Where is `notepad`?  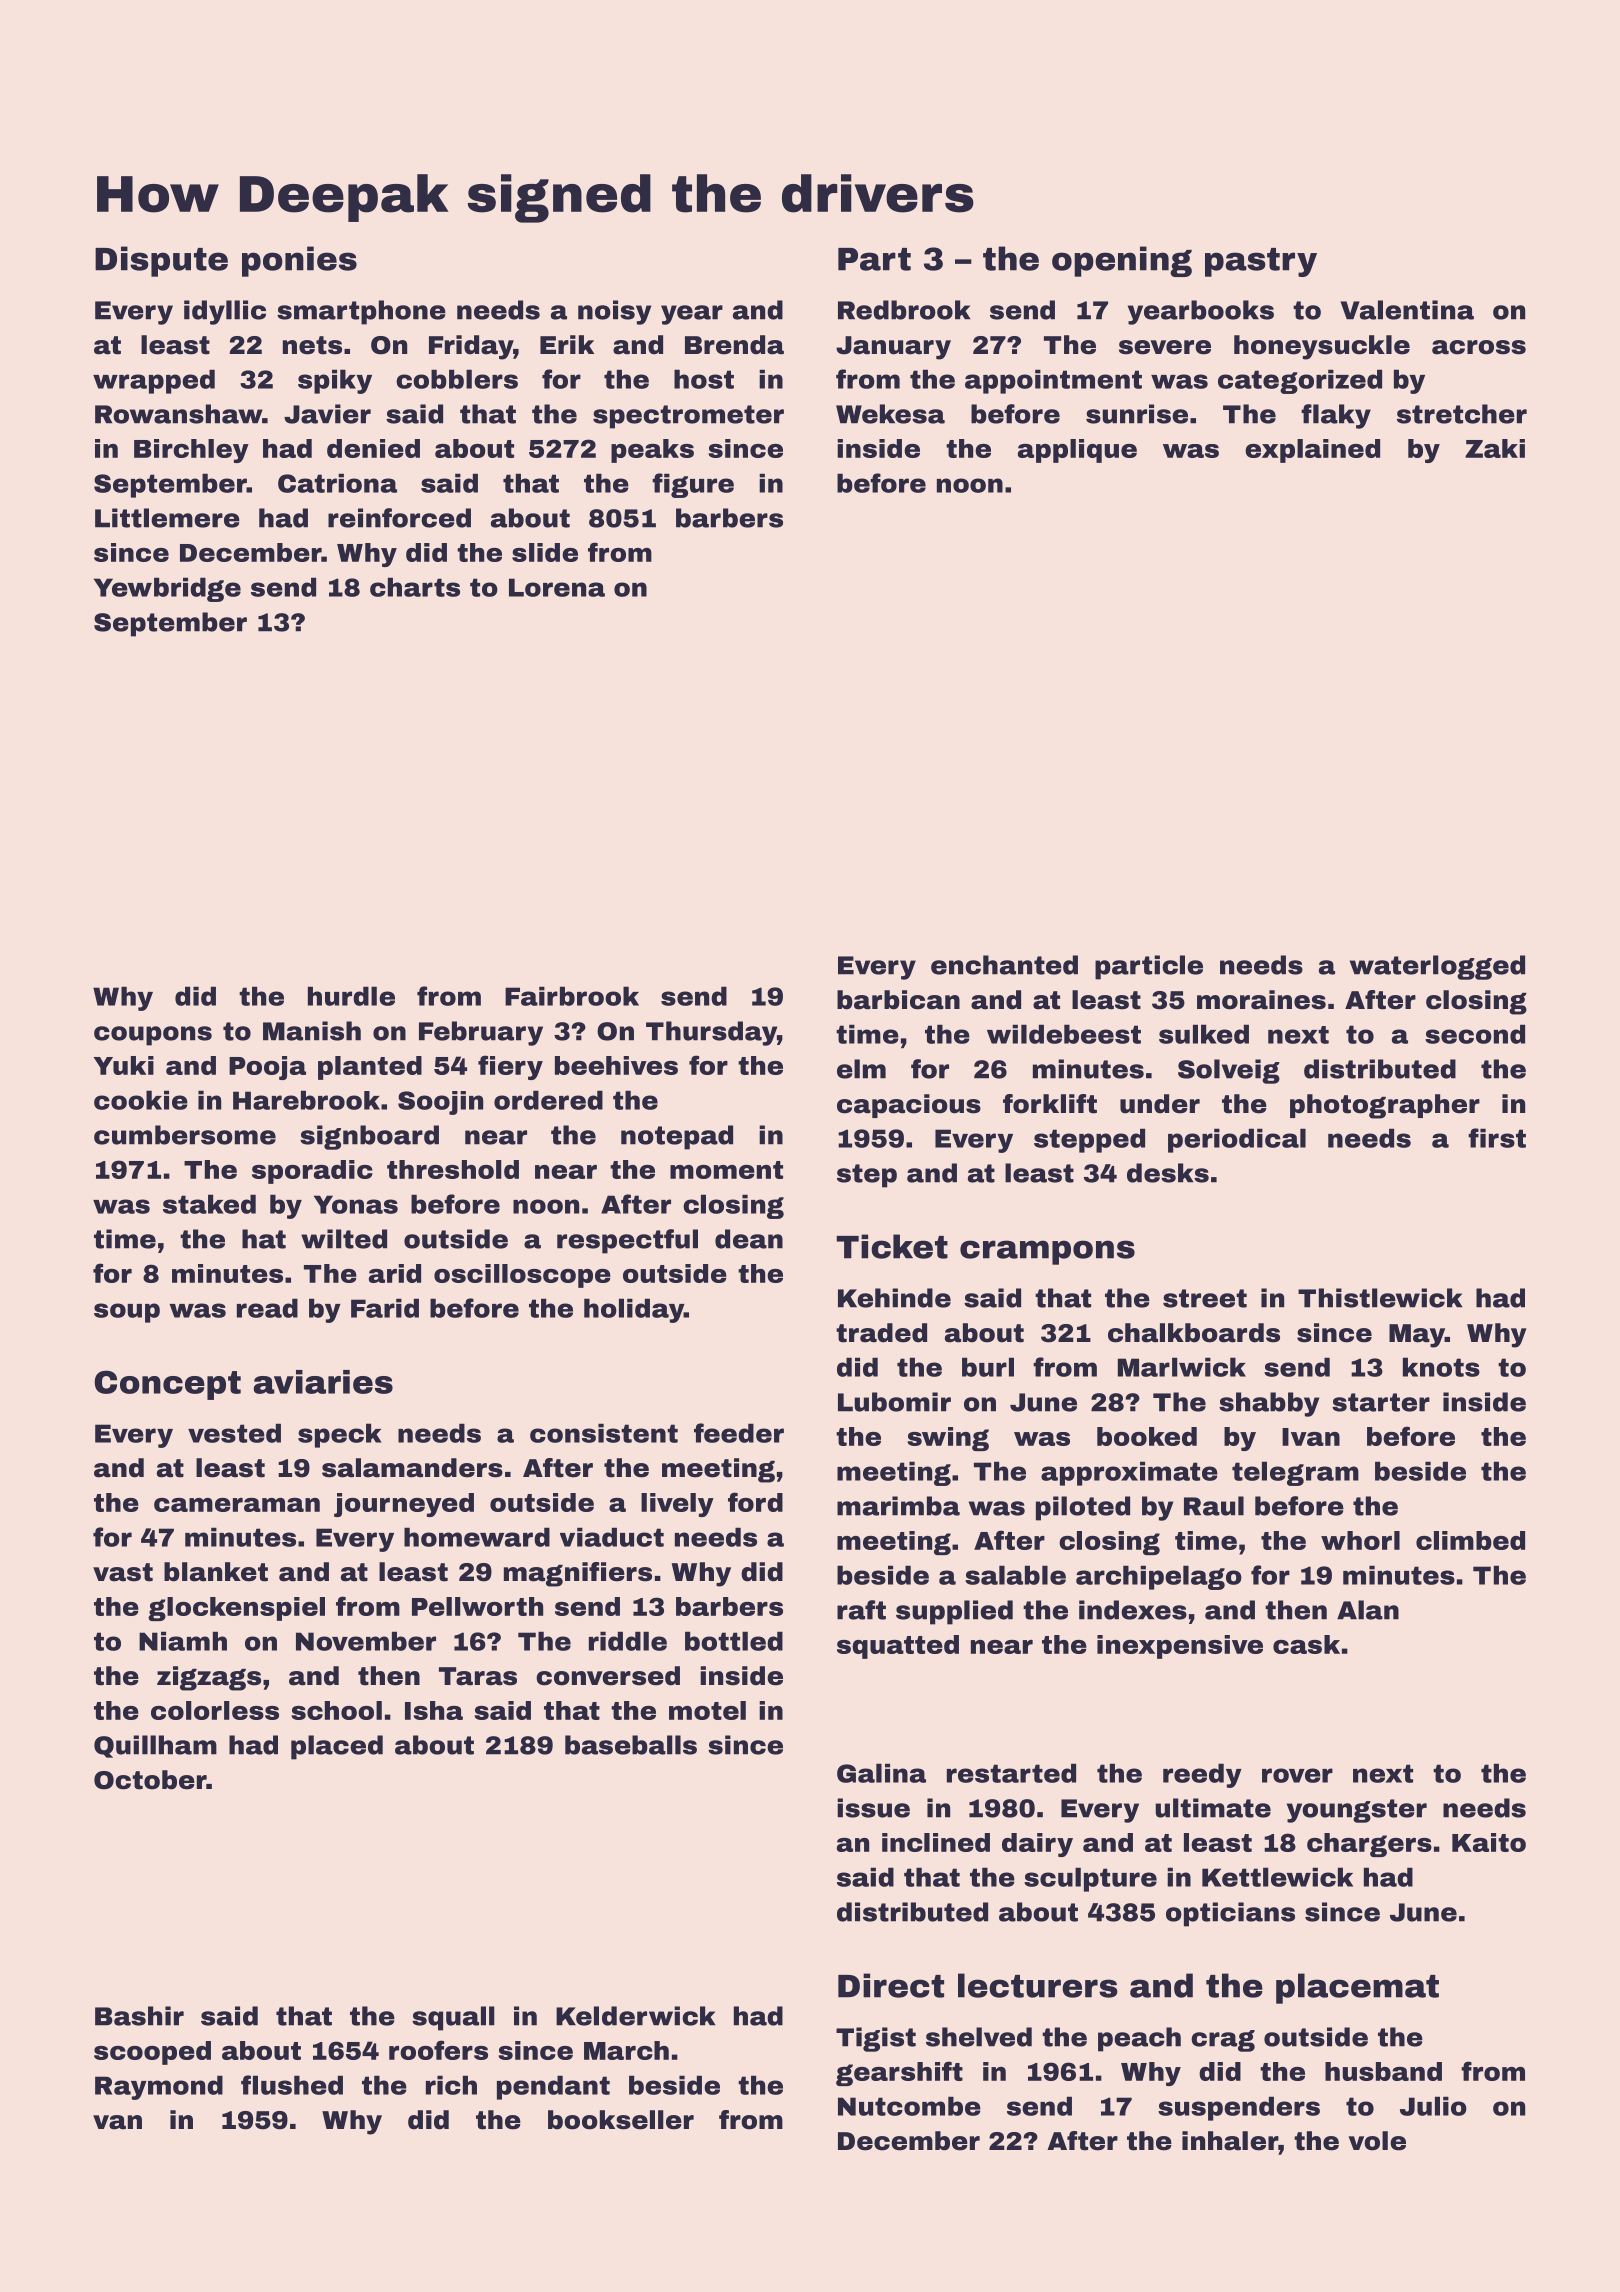
notepad is located at coordinates (677, 1137).
